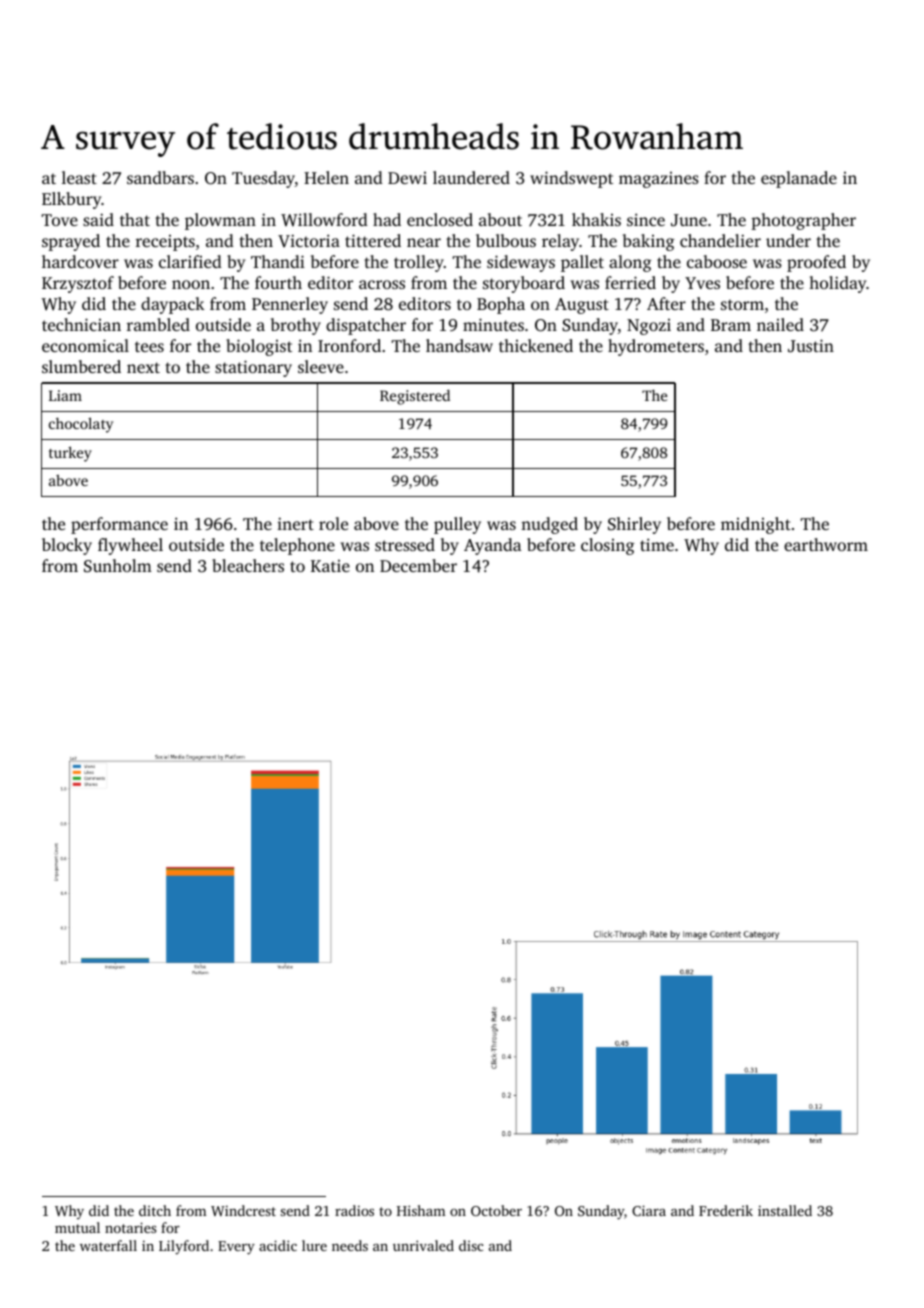 Image resolution: width=924 pixels, height=1308 pixels. Describe the element at coordinates (493, 546) in the screenshot. I see `Ayanda` at that location.
